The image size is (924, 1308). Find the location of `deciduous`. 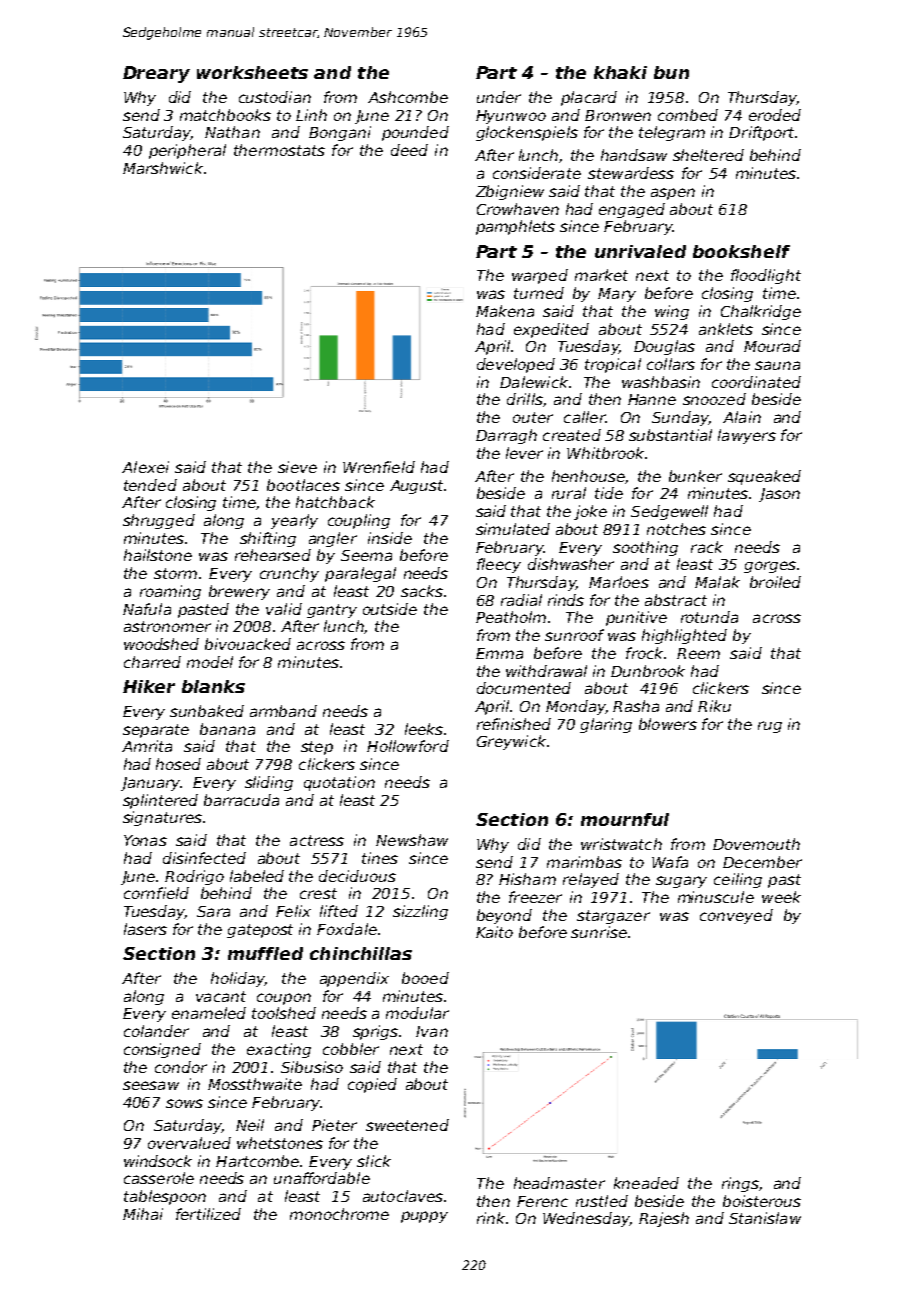

deciduous is located at coordinates (357, 876).
